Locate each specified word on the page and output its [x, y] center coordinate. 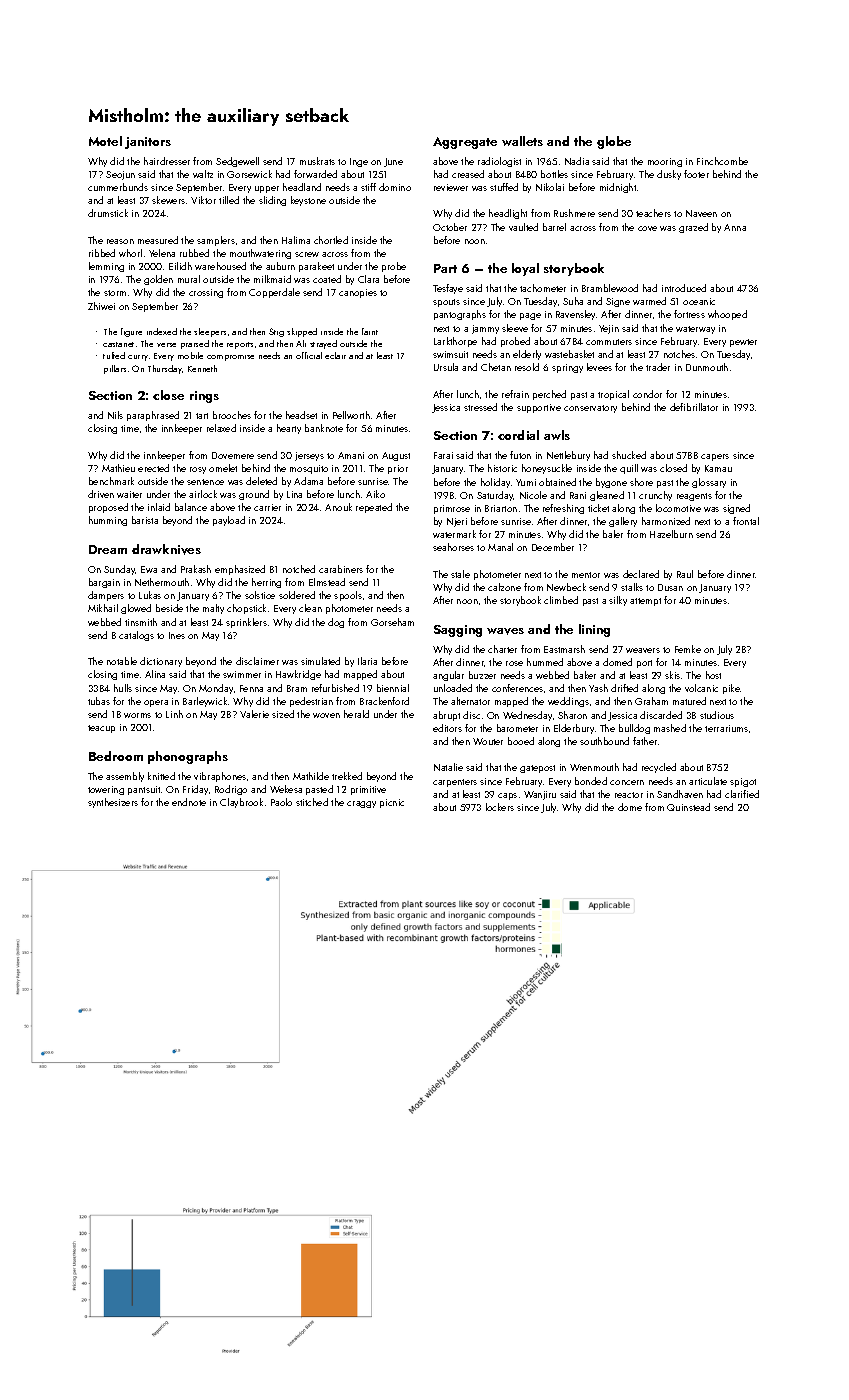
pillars [115, 369]
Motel [105, 141]
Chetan [496, 367]
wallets [522, 141]
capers [715, 457]
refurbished [335, 688]
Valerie [254, 714]
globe [614, 142]
